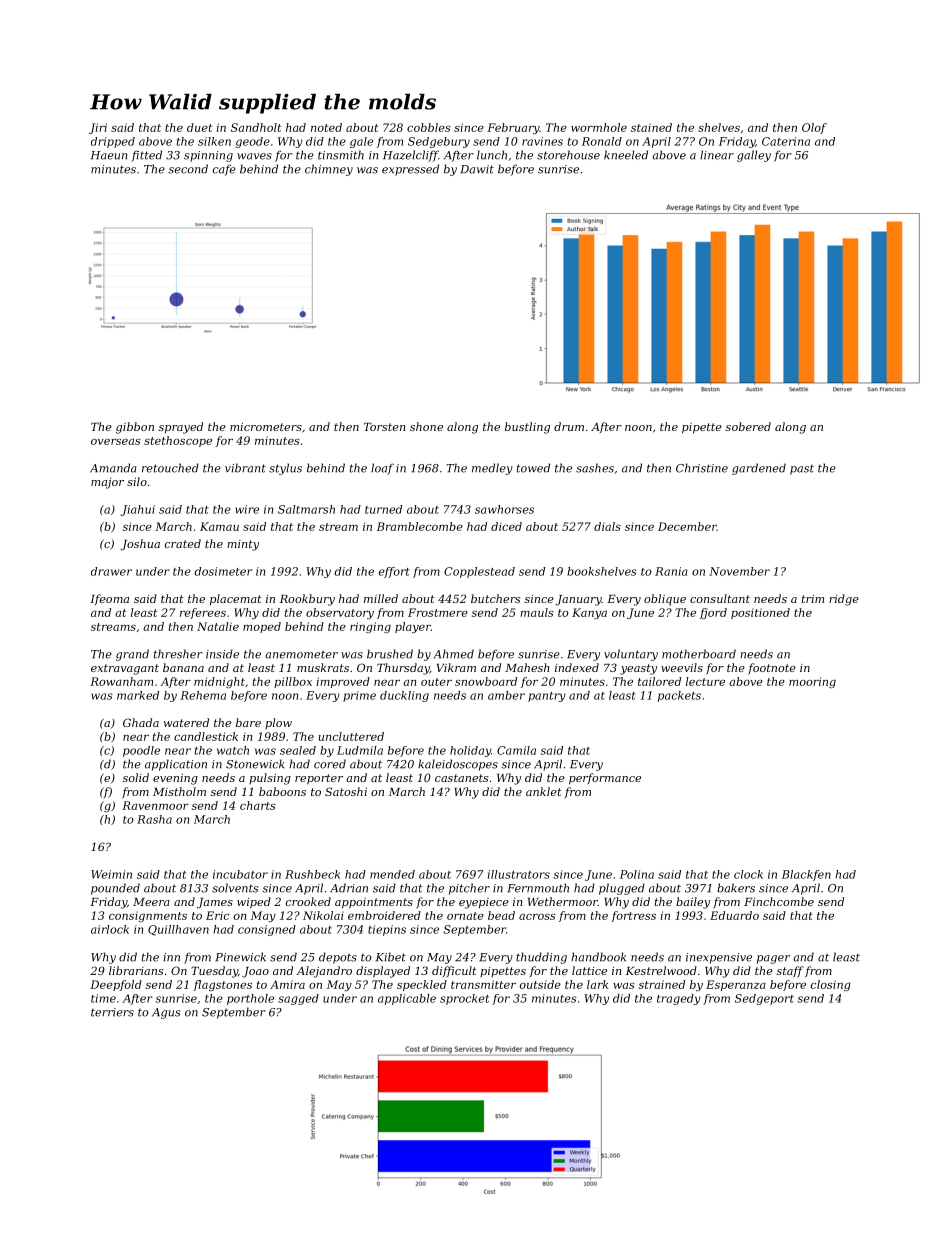 This document has width=952, height=1233. Describe the element at coordinates (382, 469) in the document. I see `loaf` at that location.
